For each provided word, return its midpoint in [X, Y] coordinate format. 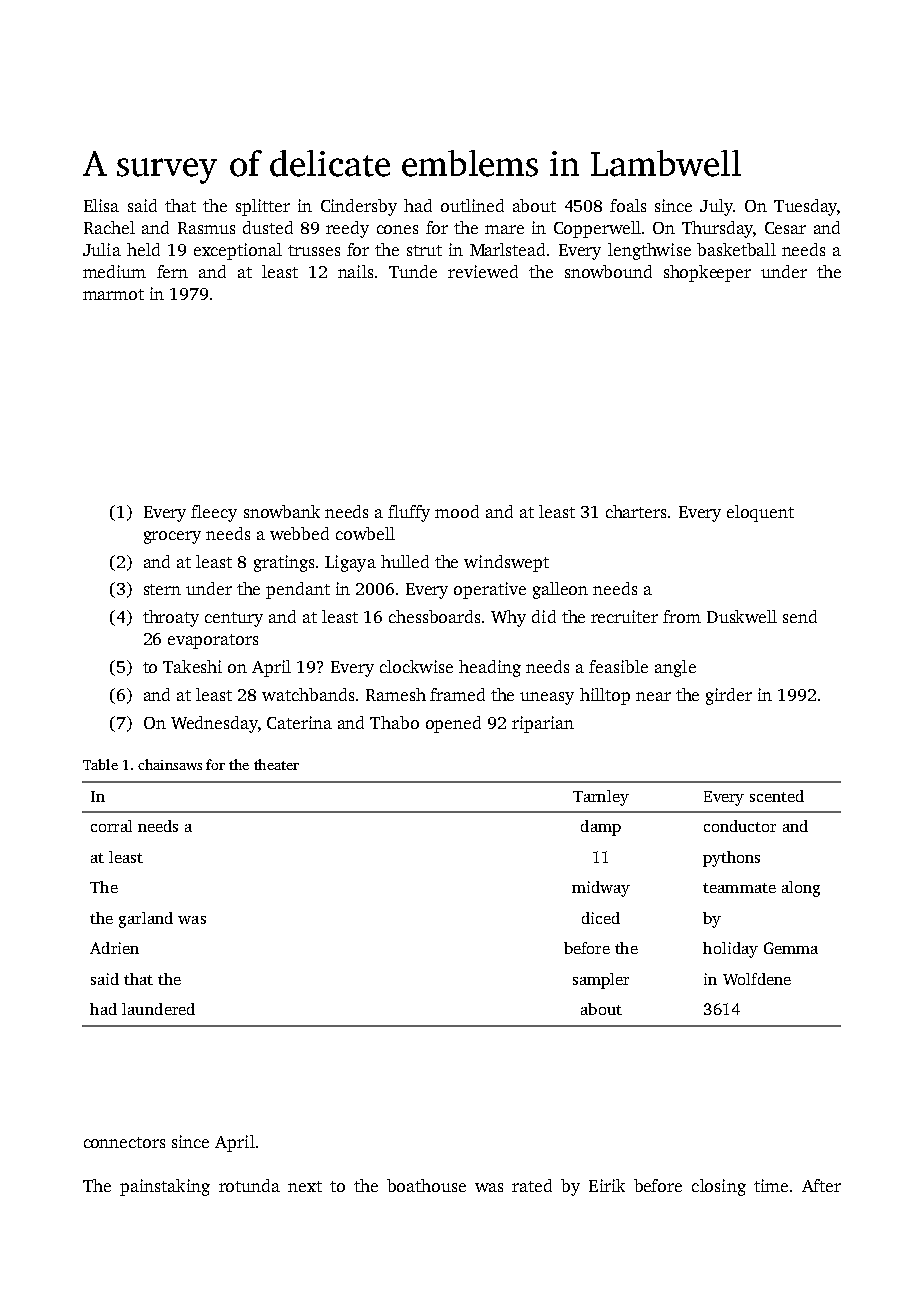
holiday [730, 950]
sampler [601, 981]
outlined [472, 205]
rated [532, 1185]
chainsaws [170, 764]
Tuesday [805, 207]
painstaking [165, 1187]
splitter [263, 207]
